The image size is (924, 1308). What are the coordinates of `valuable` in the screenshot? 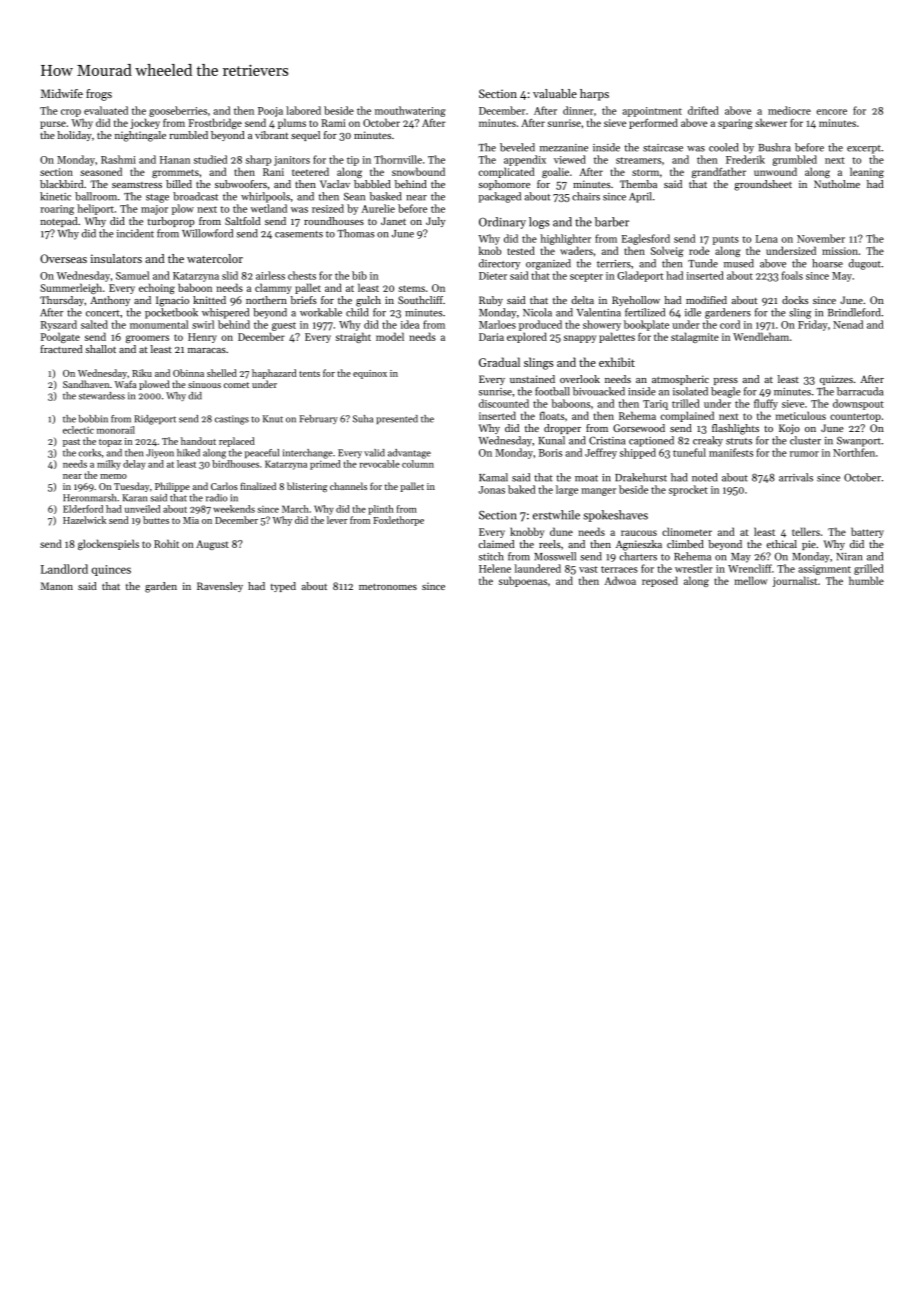 It's located at (555, 93).
